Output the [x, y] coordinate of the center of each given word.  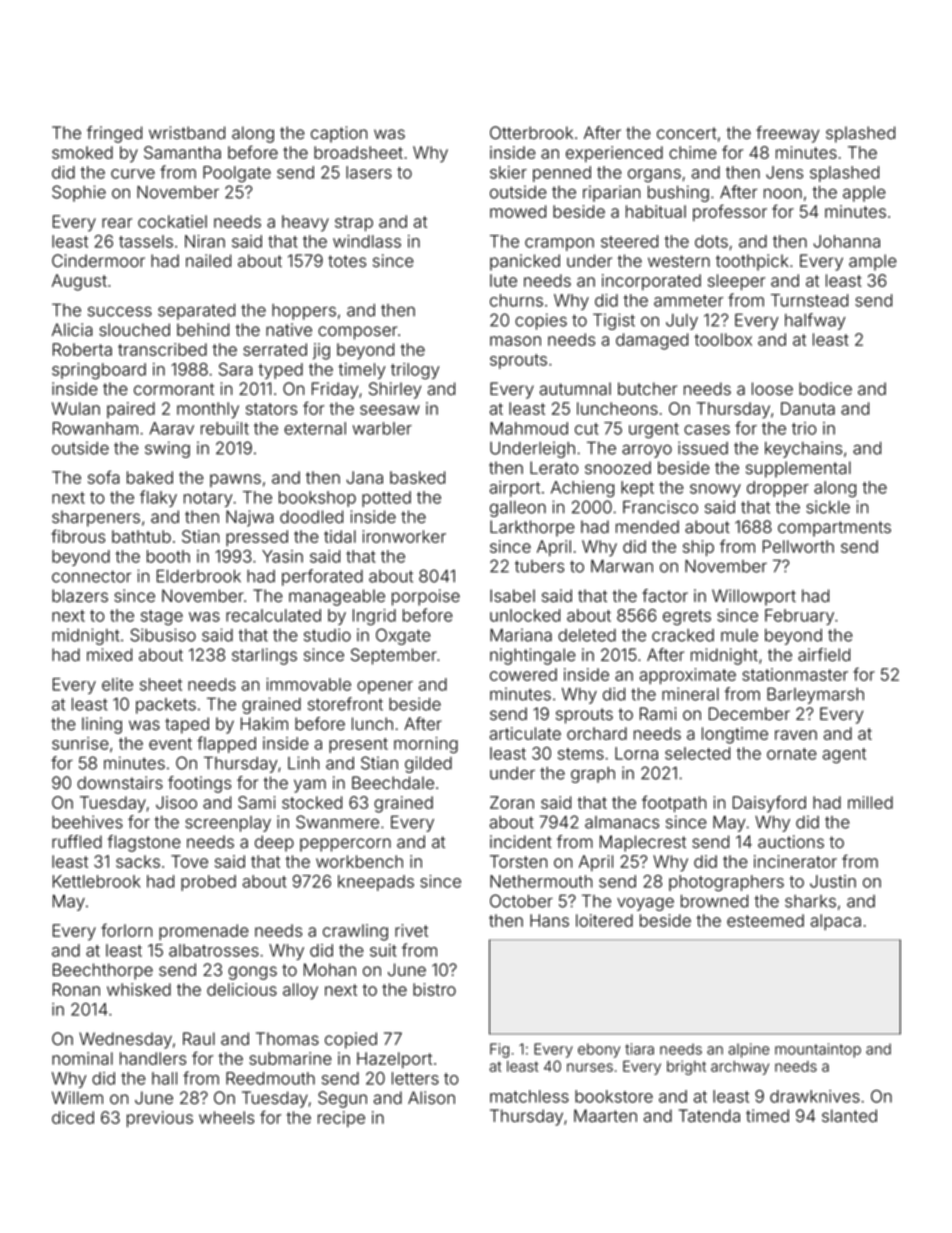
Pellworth [798, 546]
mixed [109, 655]
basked [417, 477]
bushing [678, 193]
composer [357, 333]
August [79, 282]
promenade [204, 932]
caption [339, 134]
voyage [645, 904]
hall [164, 1078]
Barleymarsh [815, 695]
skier [508, 172]
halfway [815, 321]
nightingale [533, 656]
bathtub [141, 536]
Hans [549, 920]
